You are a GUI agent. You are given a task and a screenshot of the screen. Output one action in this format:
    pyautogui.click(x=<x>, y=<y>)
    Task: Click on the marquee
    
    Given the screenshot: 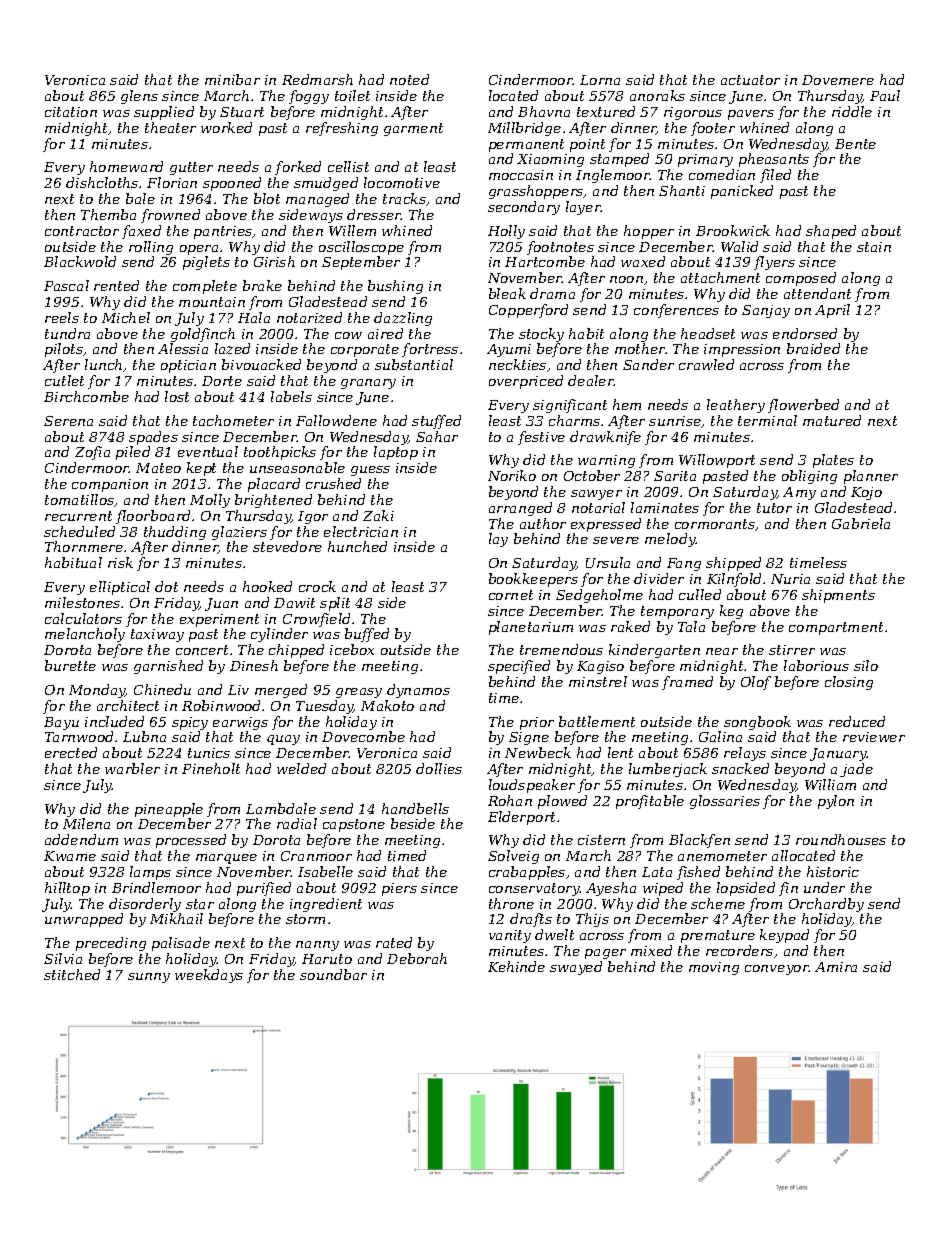 What is the action you would take?
    pyautogui.click(x=226, y=859)
